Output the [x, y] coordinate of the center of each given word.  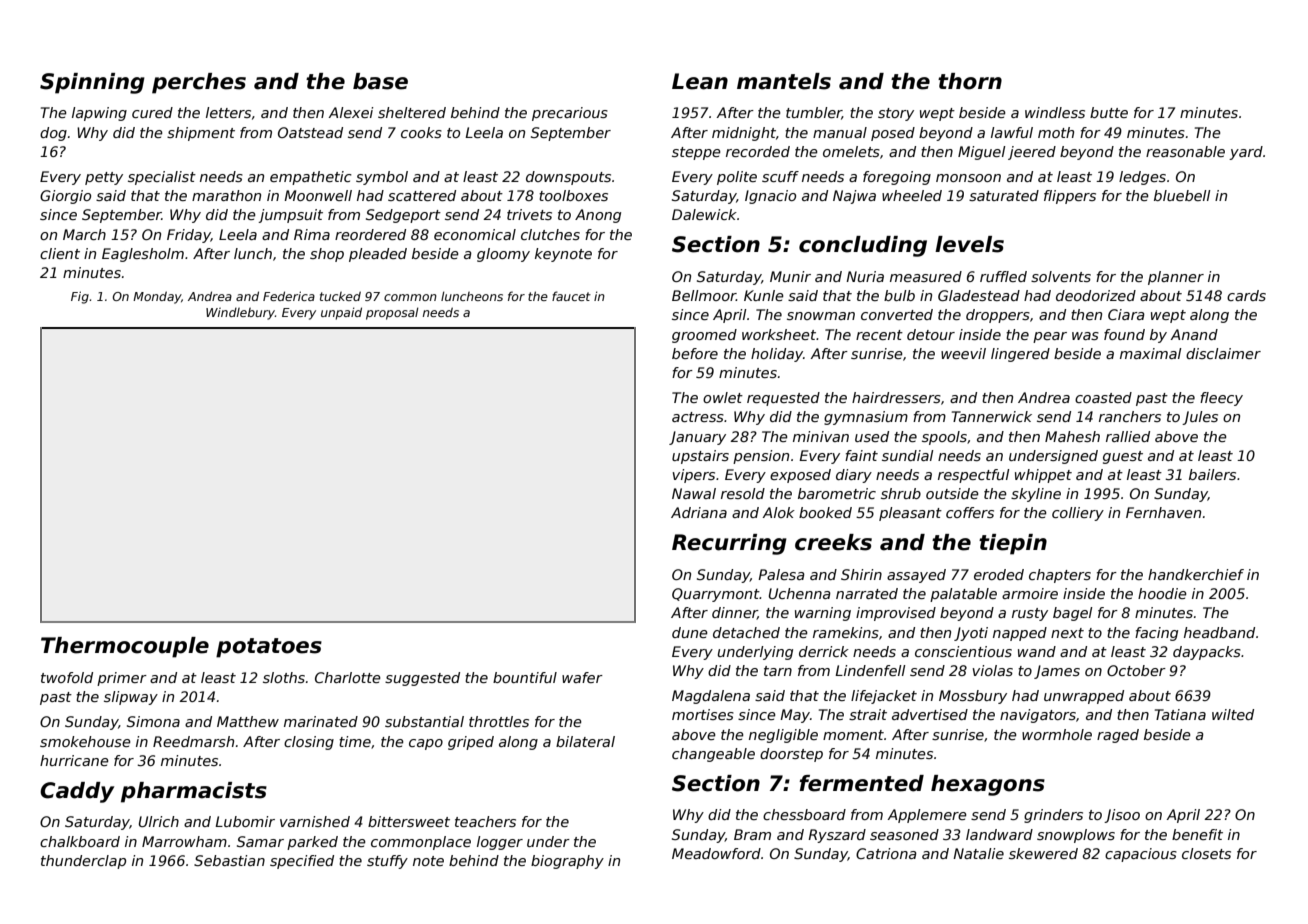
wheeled [912, 195]
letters [228, 112]
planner [1176, 278]
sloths [284, 677]
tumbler [814, 113]
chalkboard [80, 841]
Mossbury [973, 697]
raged [1118, 736]
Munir [790, 276]
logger [500, 843]
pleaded [378, 255]
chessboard [804, 814]
